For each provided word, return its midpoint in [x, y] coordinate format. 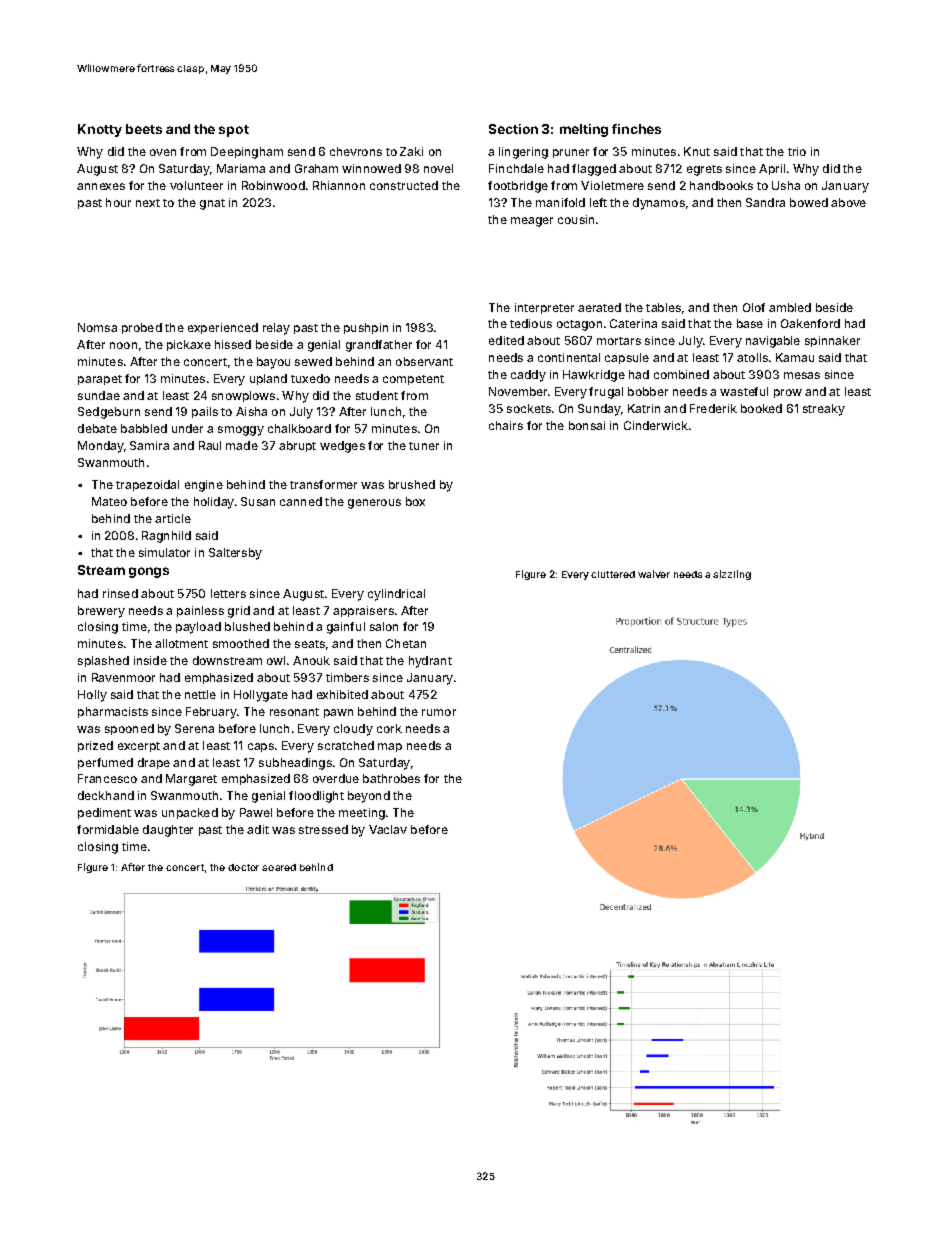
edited [506, 340]
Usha [786, 185]
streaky [824, 410]
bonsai [587, 425]
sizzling [732, 575]
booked [761, 408]
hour [118, 202]
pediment [104, 813]
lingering [523, 153]
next [148, 203]
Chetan [406, 643]
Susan [258, 501]
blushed [247, 626]
